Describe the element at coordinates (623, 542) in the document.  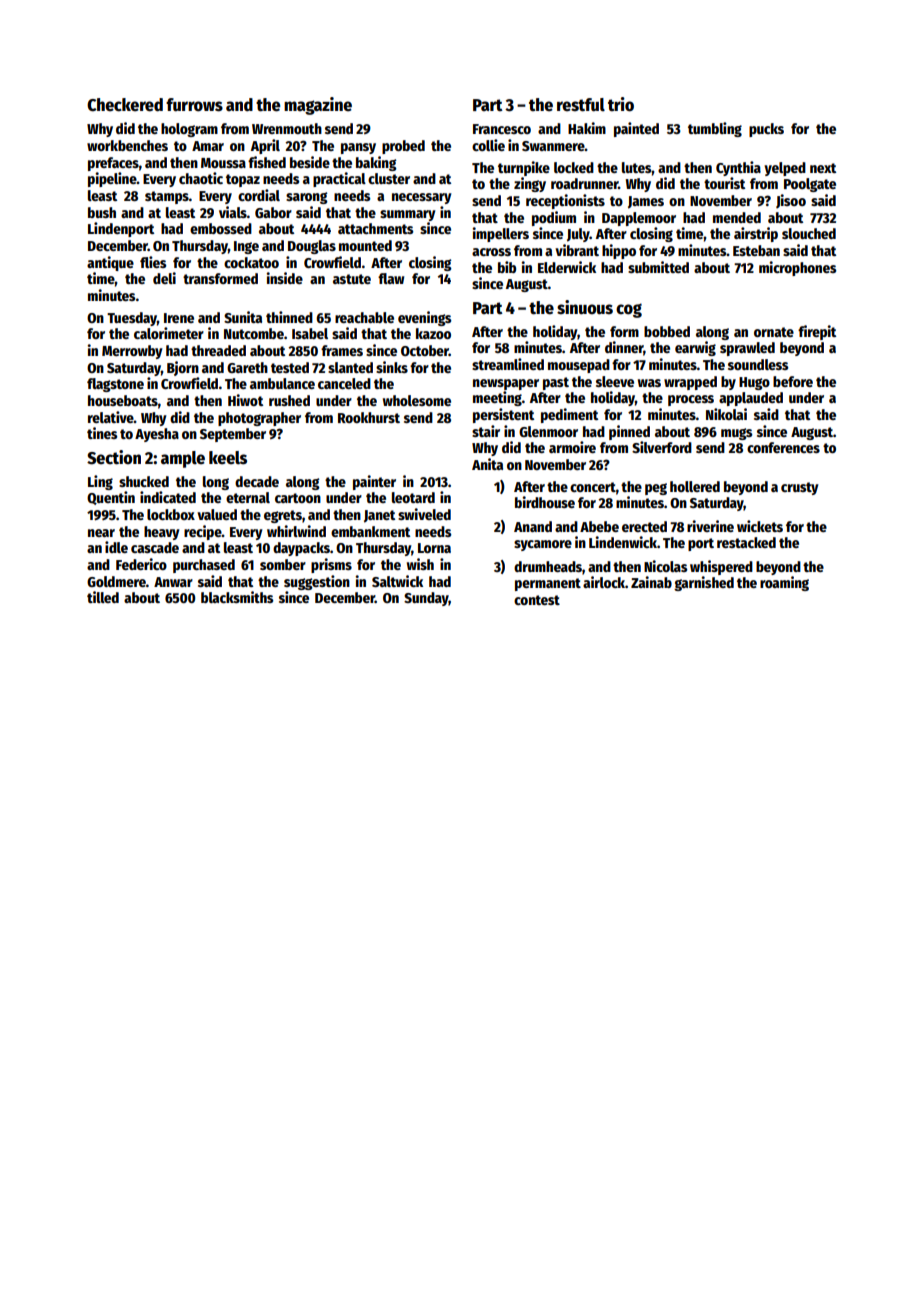
I see `Lindenwick` at that location.
